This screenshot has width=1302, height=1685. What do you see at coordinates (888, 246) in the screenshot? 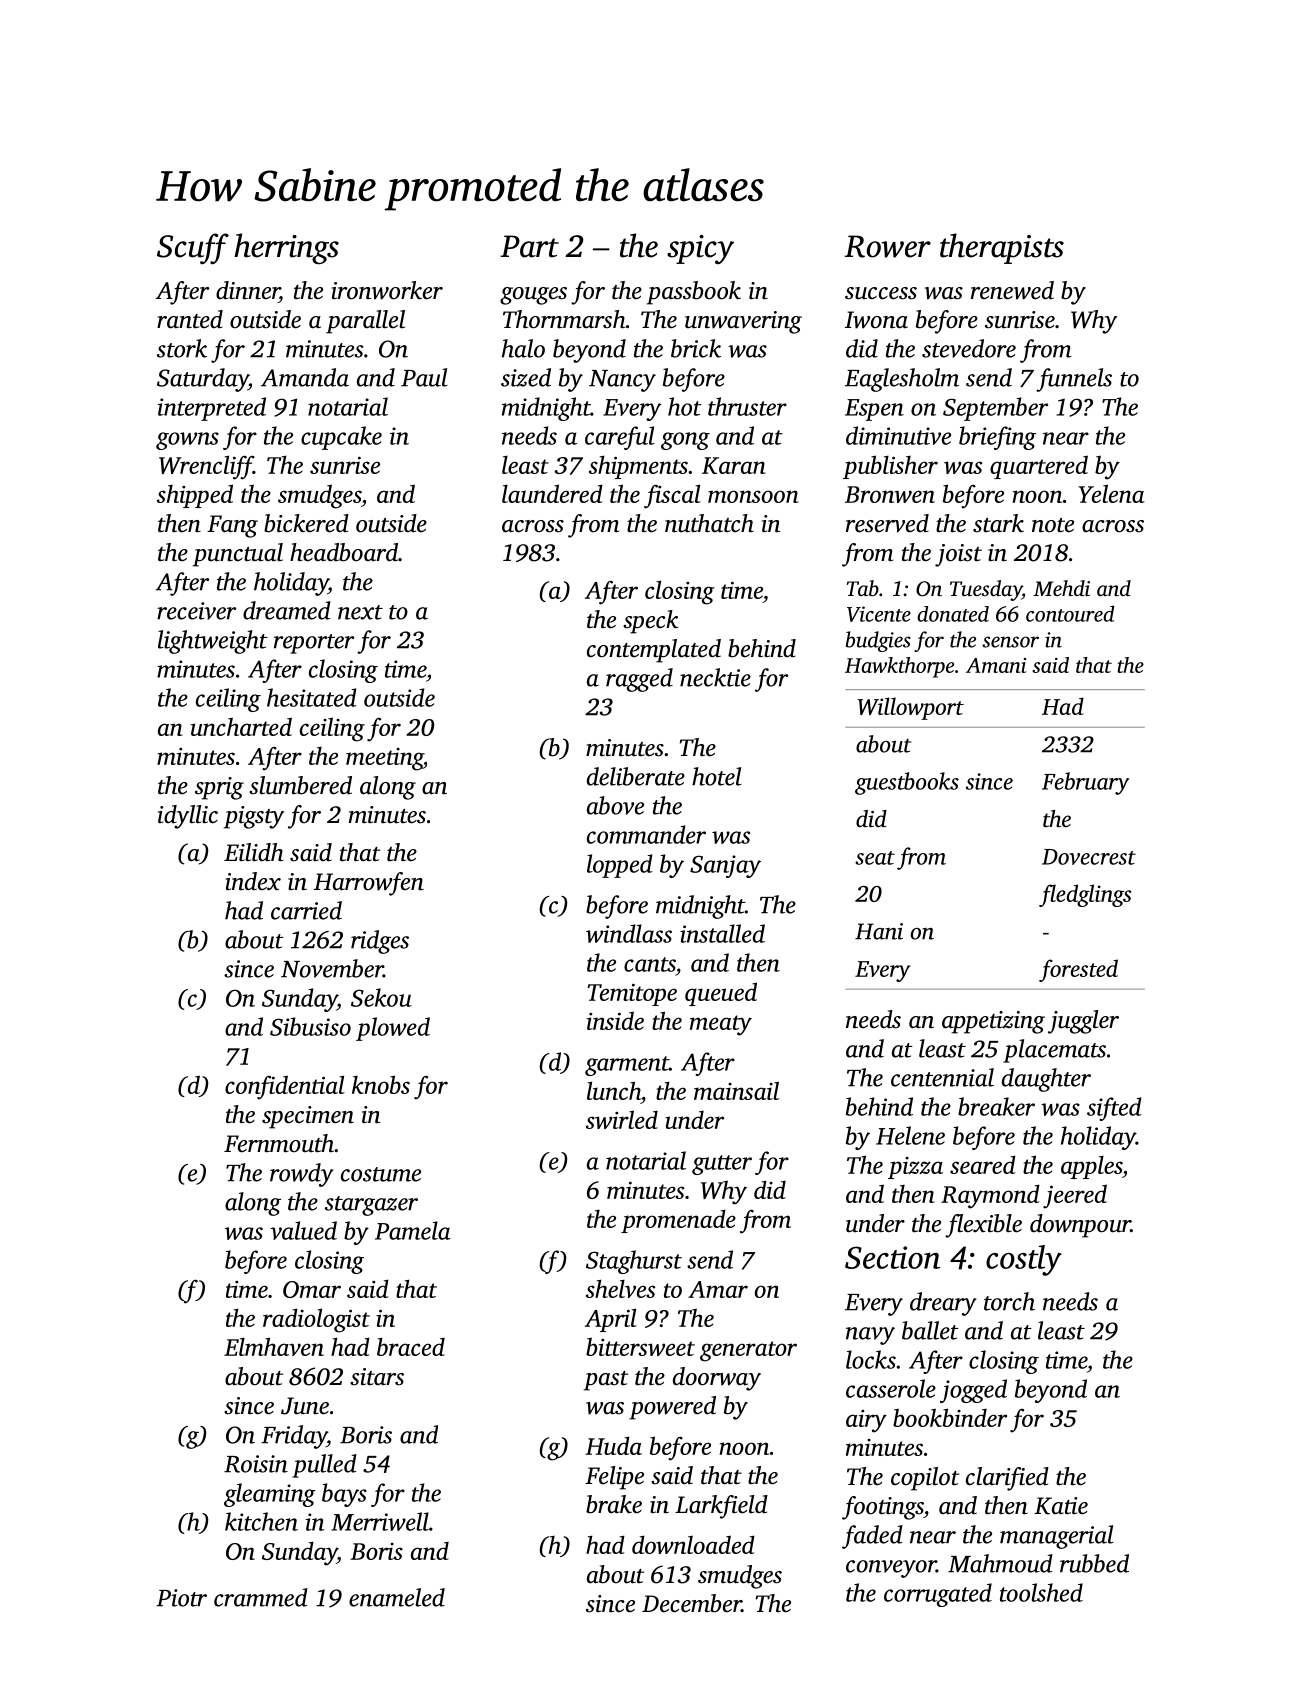
I see `Rower` at bounding box center [888, 246].
